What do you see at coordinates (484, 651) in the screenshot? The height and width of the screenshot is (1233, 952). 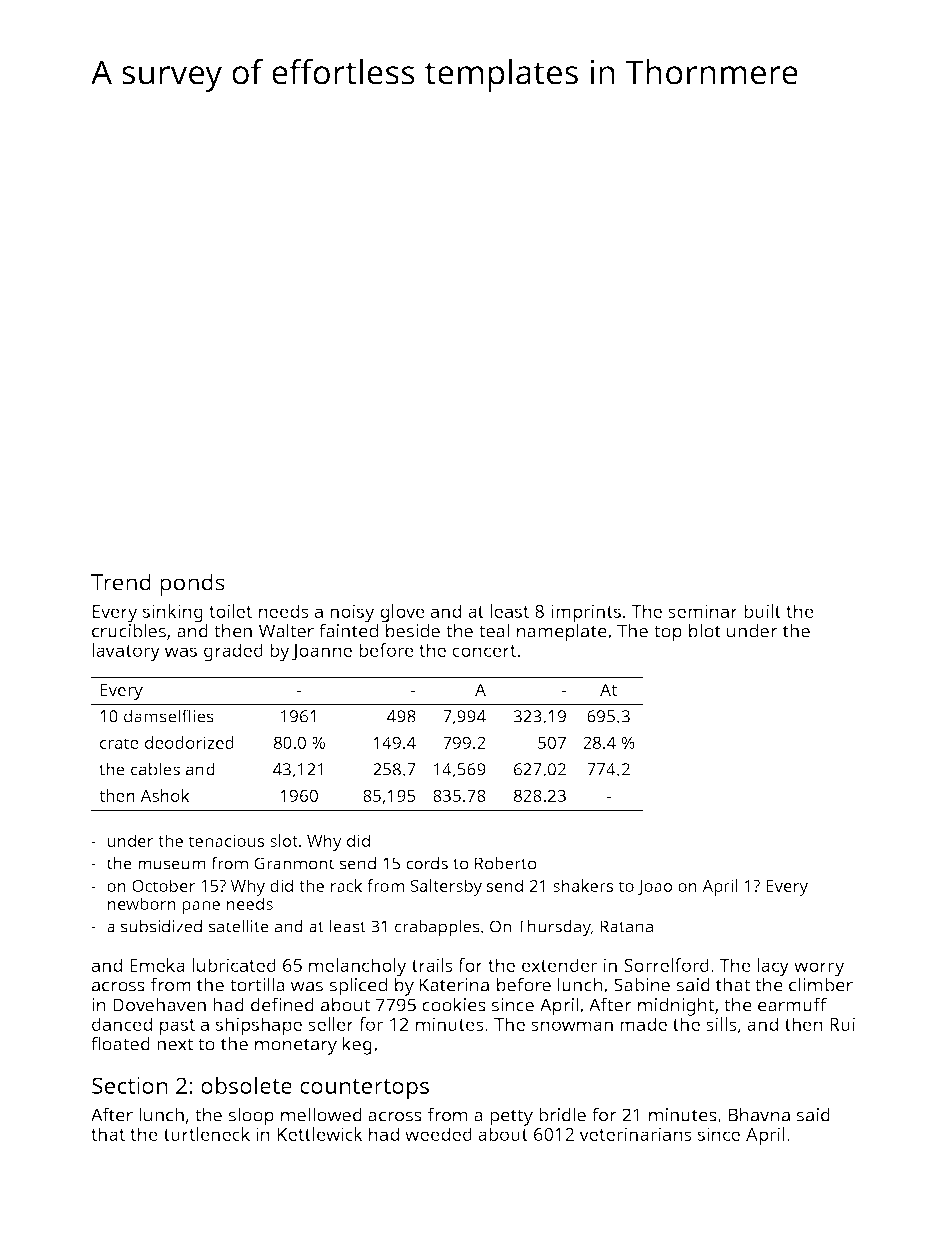 I see `concert` at bounding box center [484, 651].
